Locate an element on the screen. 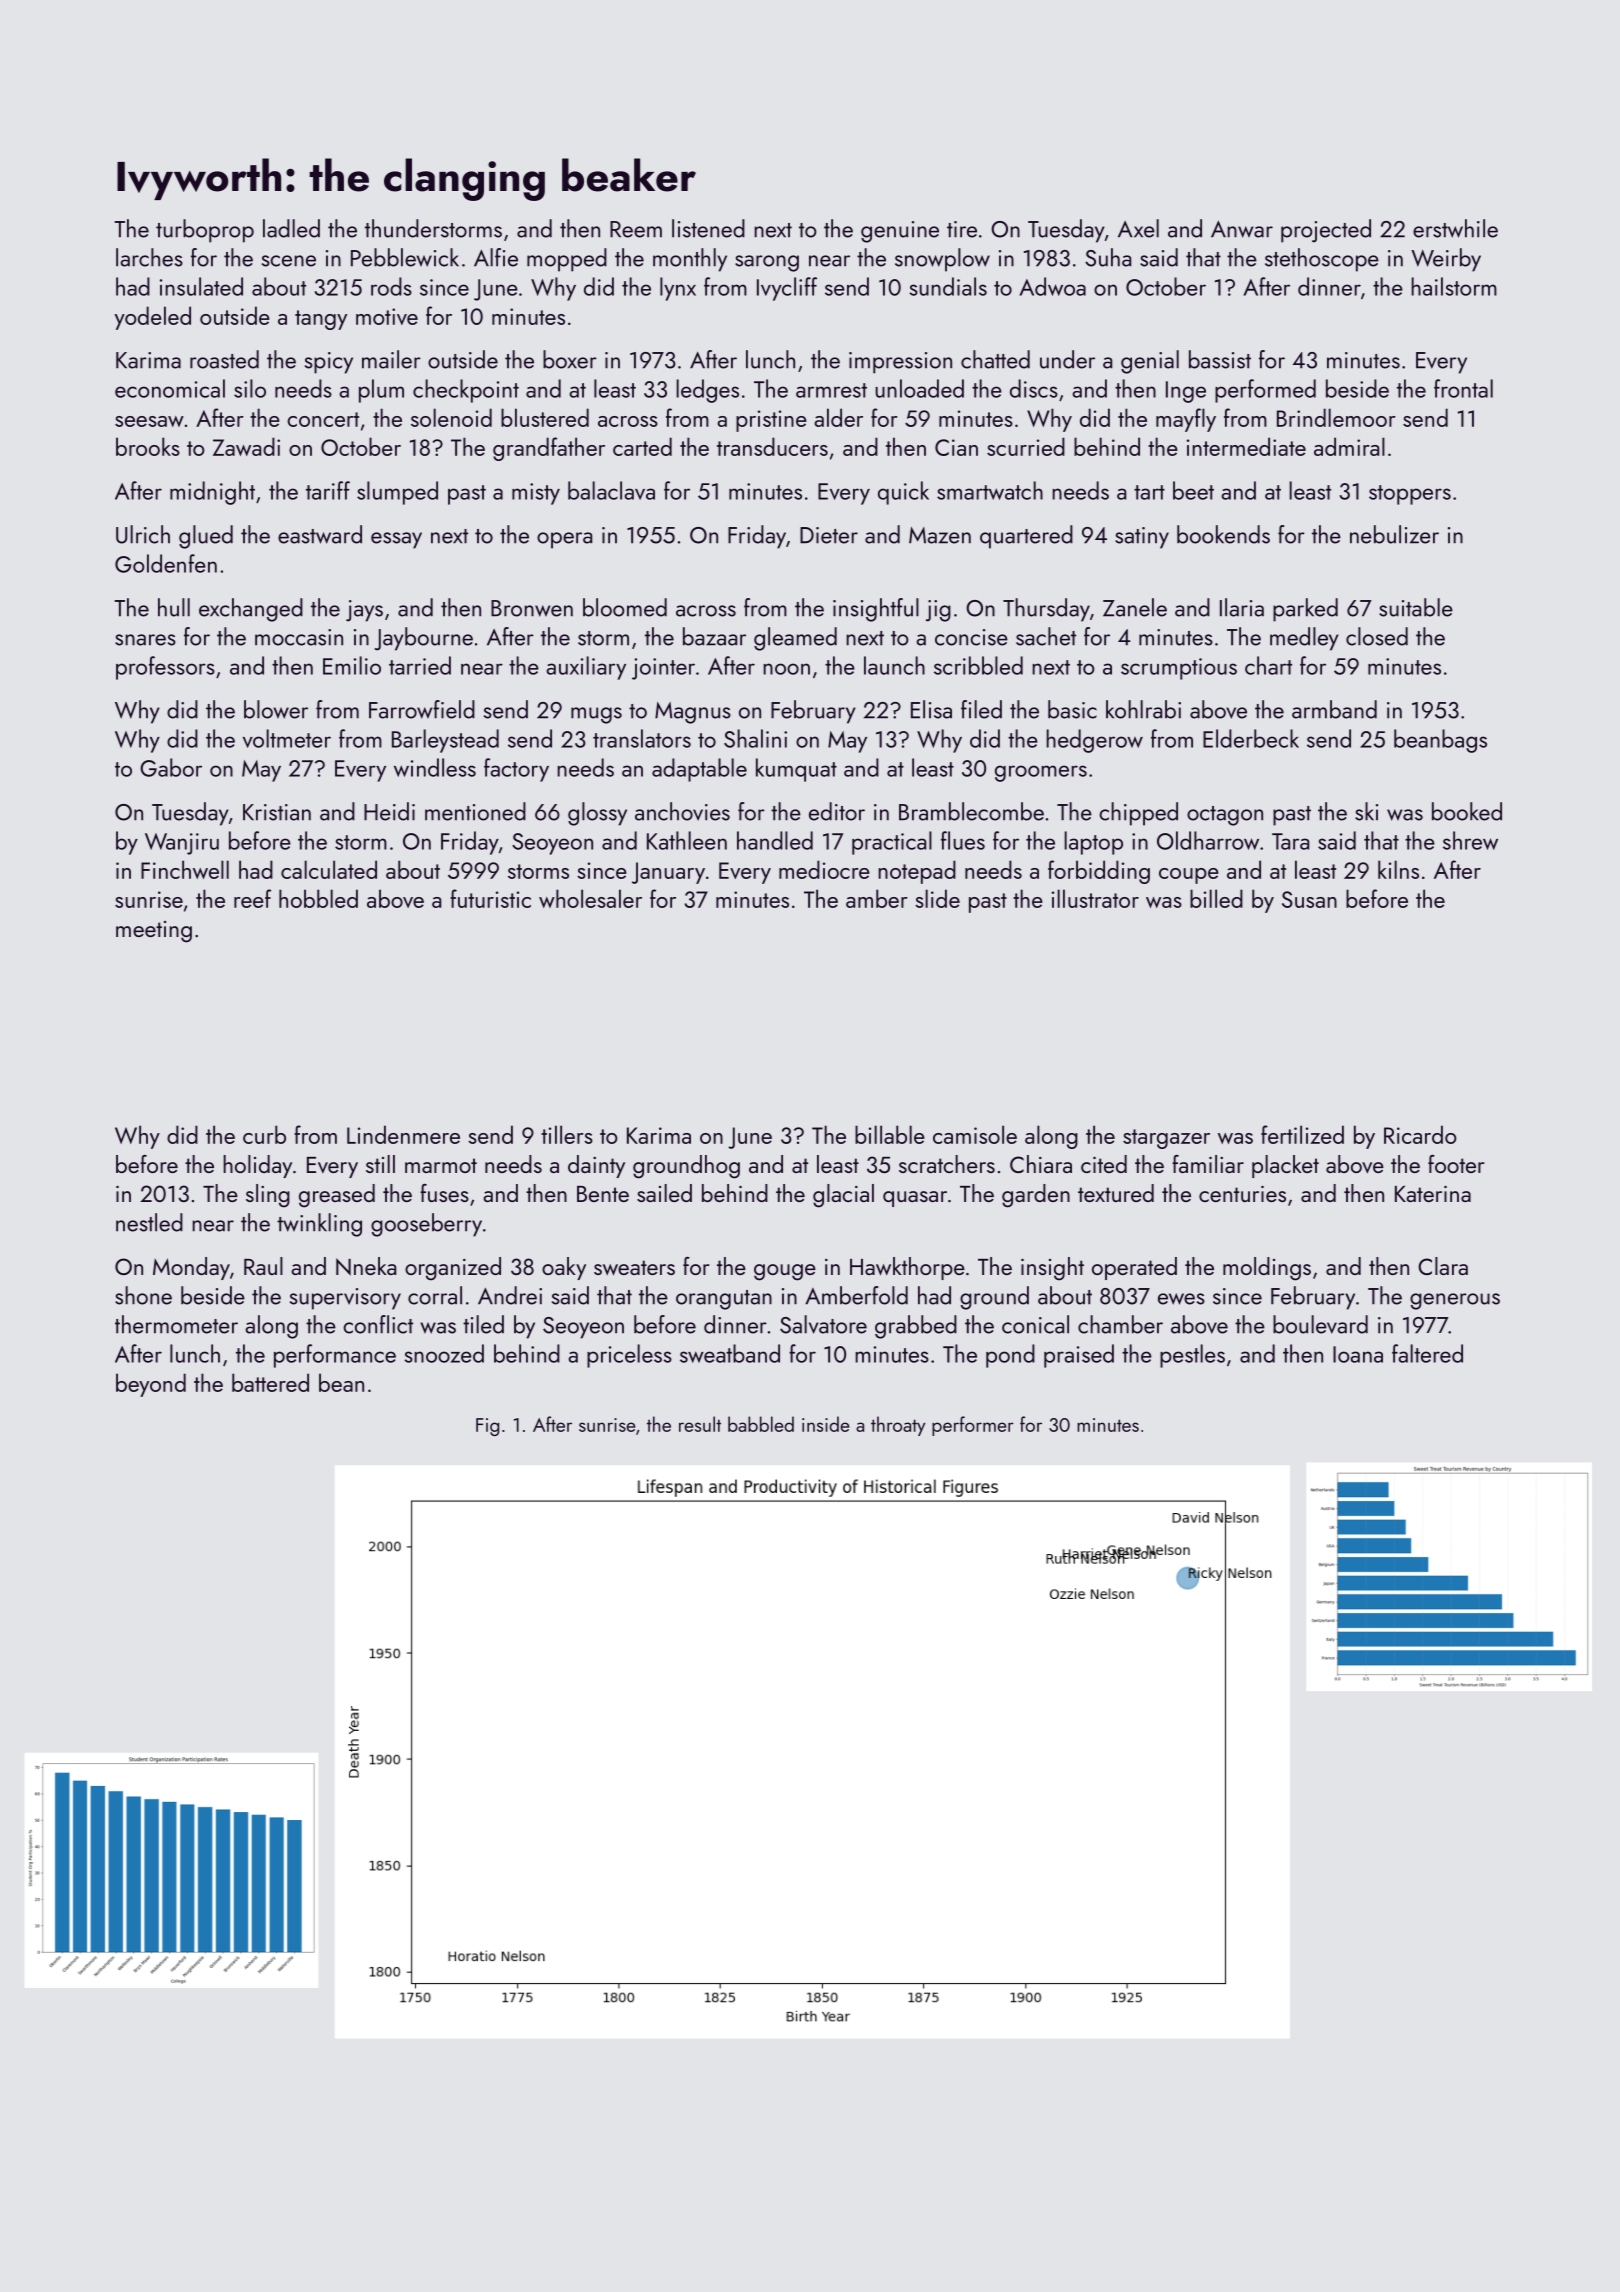 This screenshot has height=2292, width=1620. slide is located at coordinates (937, 898).
